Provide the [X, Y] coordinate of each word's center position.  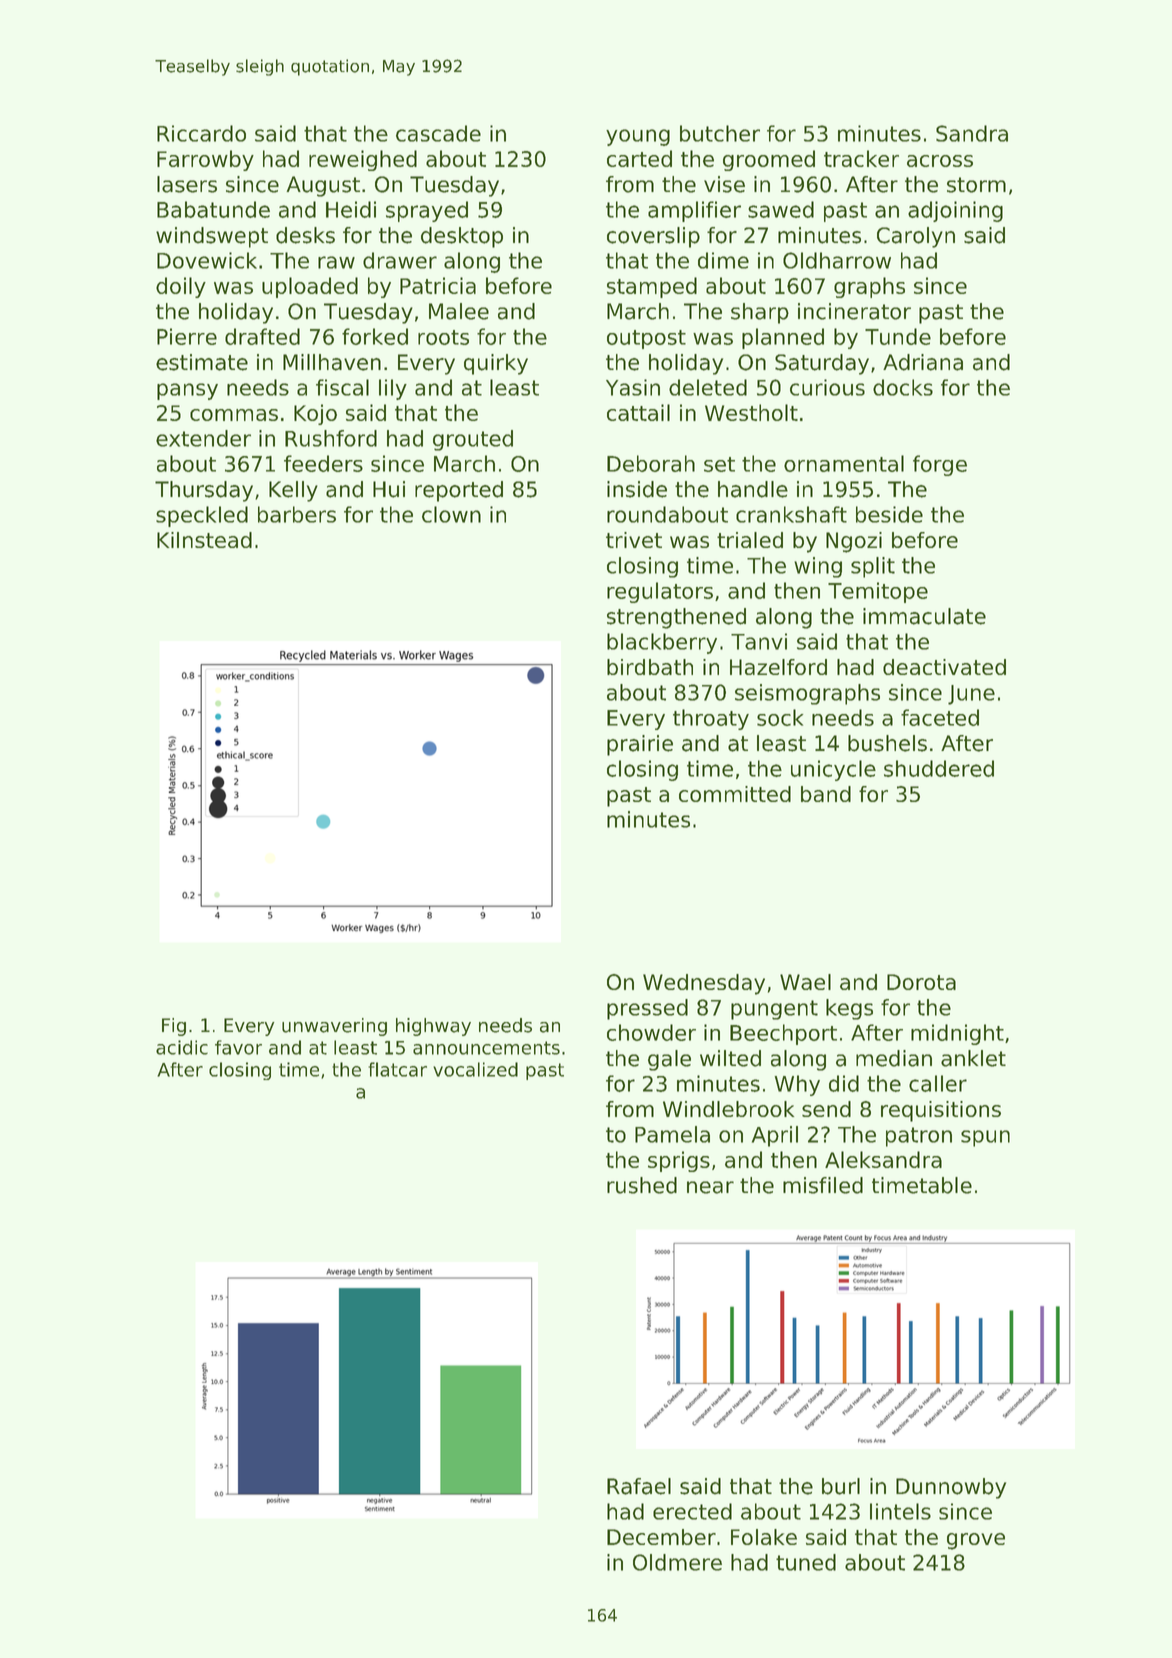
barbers [297, 514]
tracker [861, 158]
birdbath [650, 667]
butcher [720, 133]
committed [735, 794]
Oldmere [677, 1562]
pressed [647, 1009]
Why [797, 1085]
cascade [438, 133]
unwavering [334, 1027]
